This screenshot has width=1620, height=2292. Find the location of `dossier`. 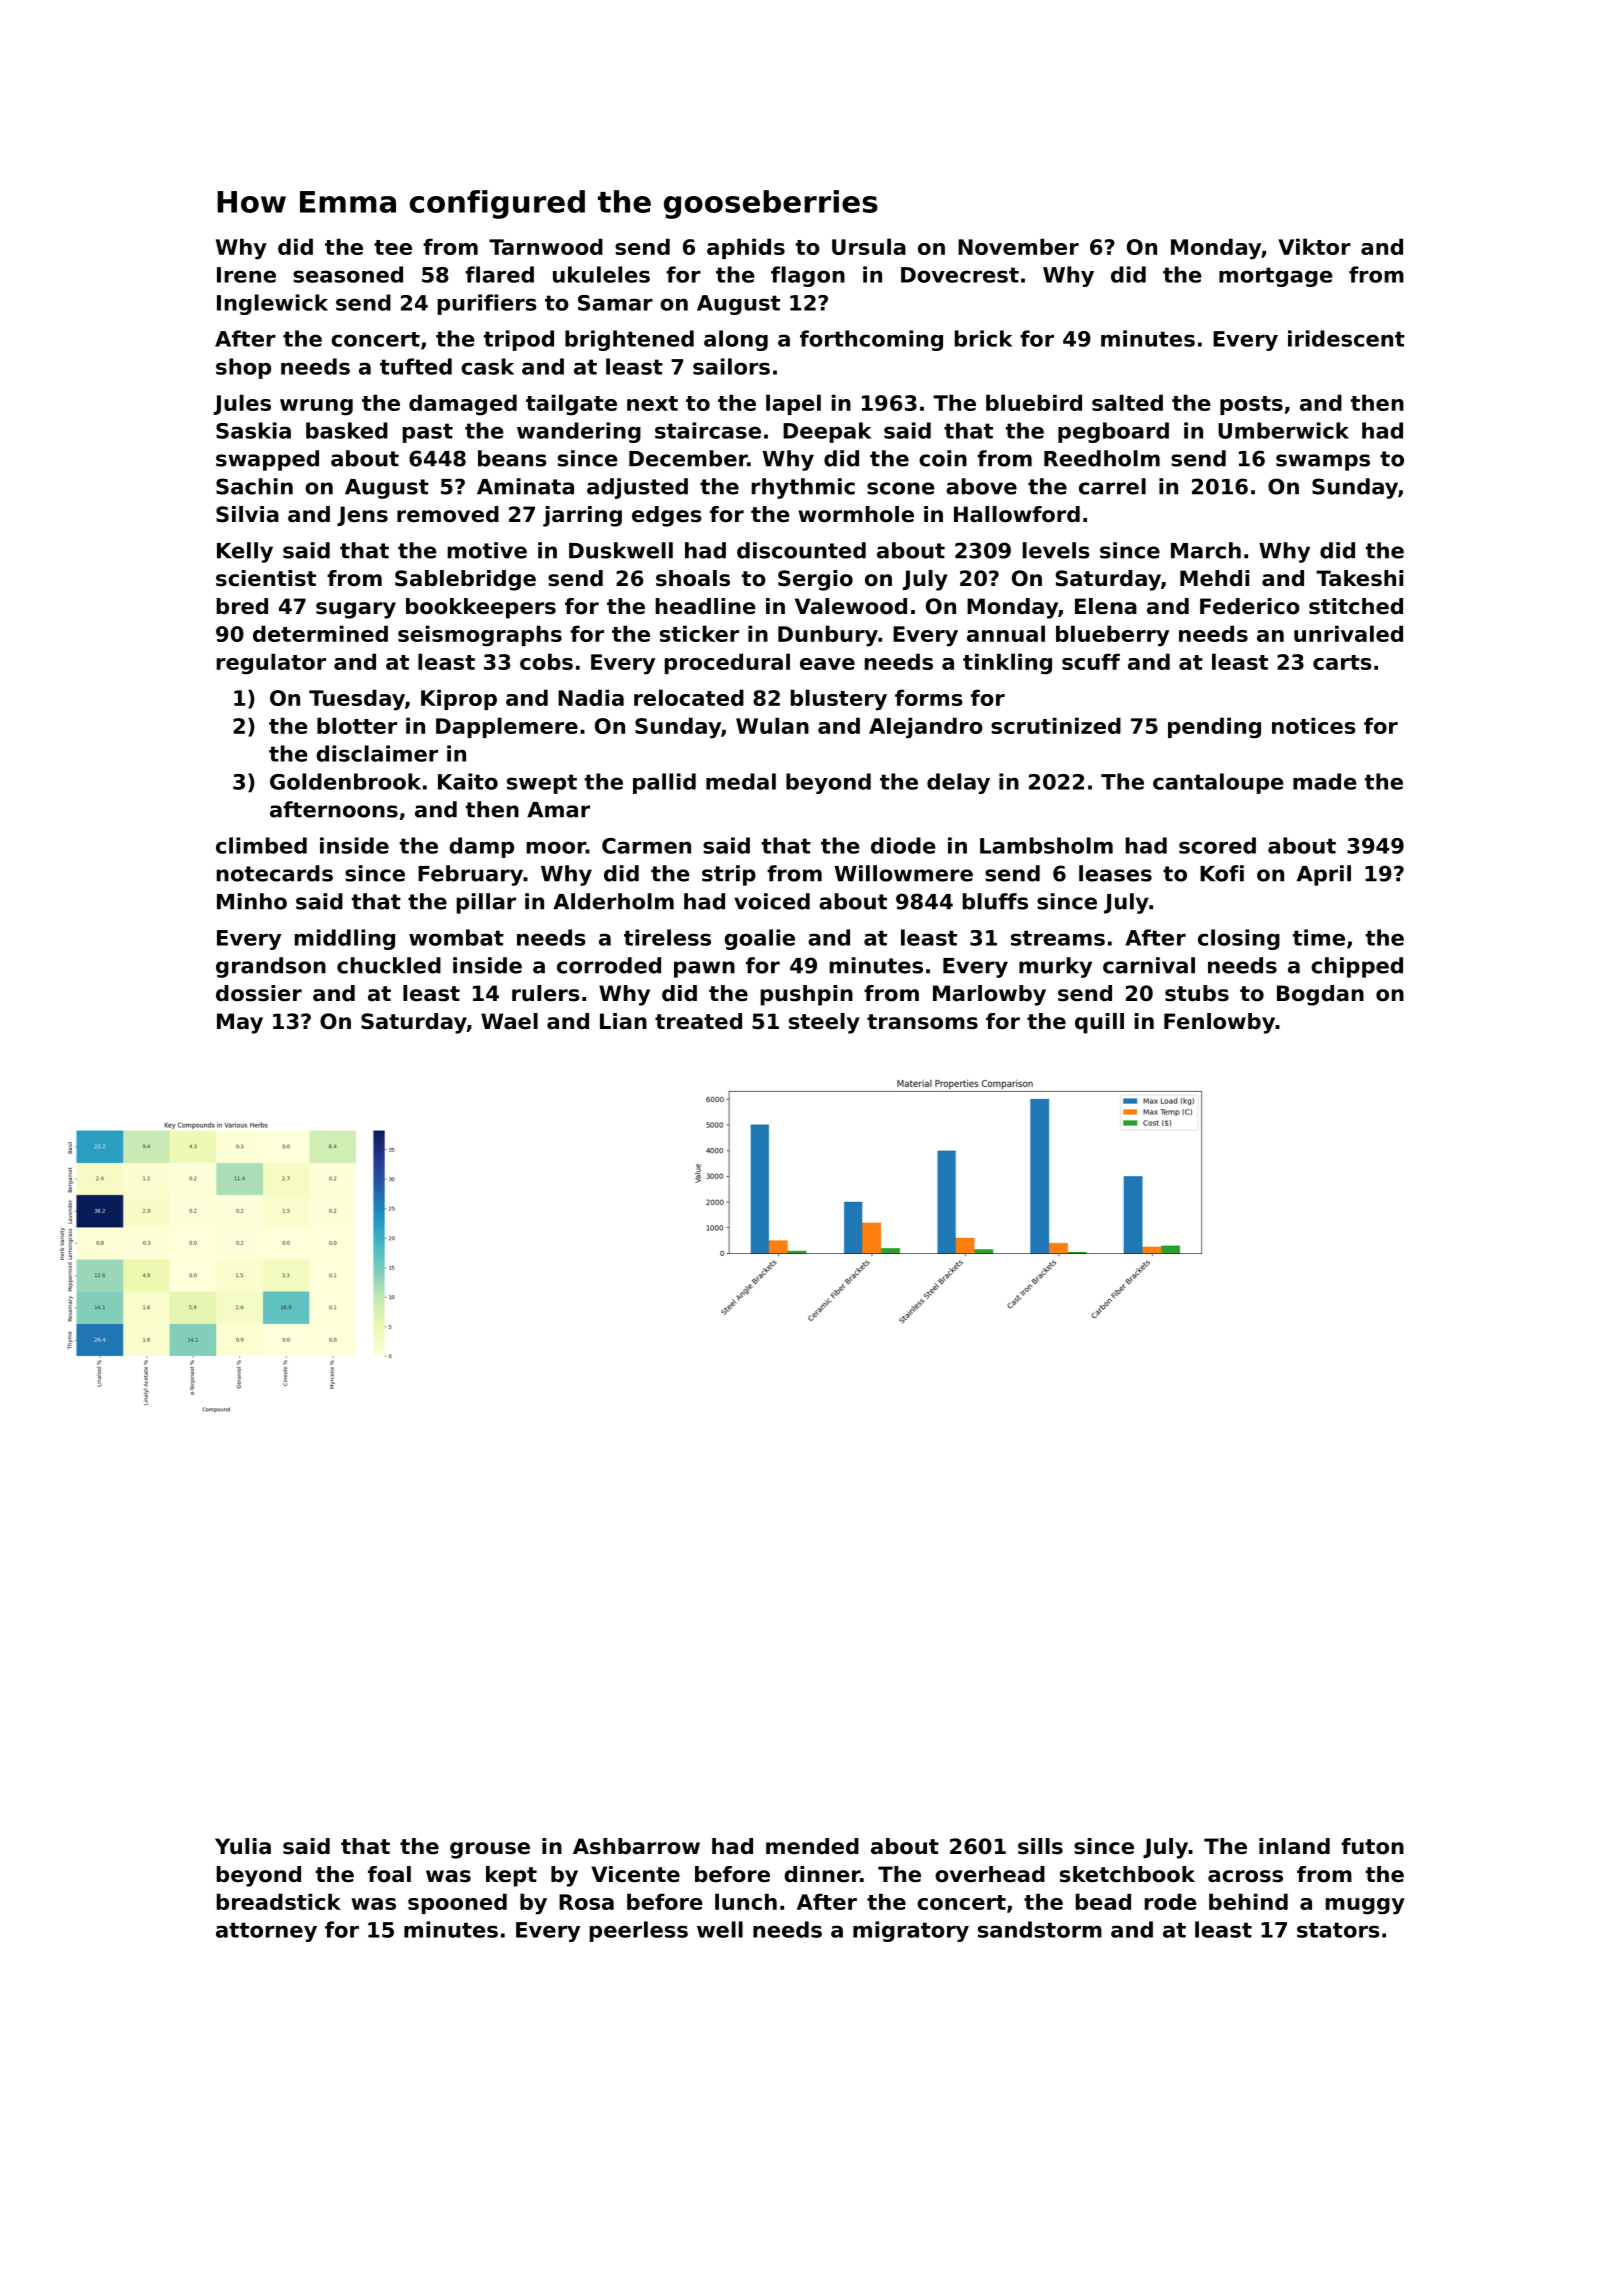

dossier is located at coordinates (259, 993).
